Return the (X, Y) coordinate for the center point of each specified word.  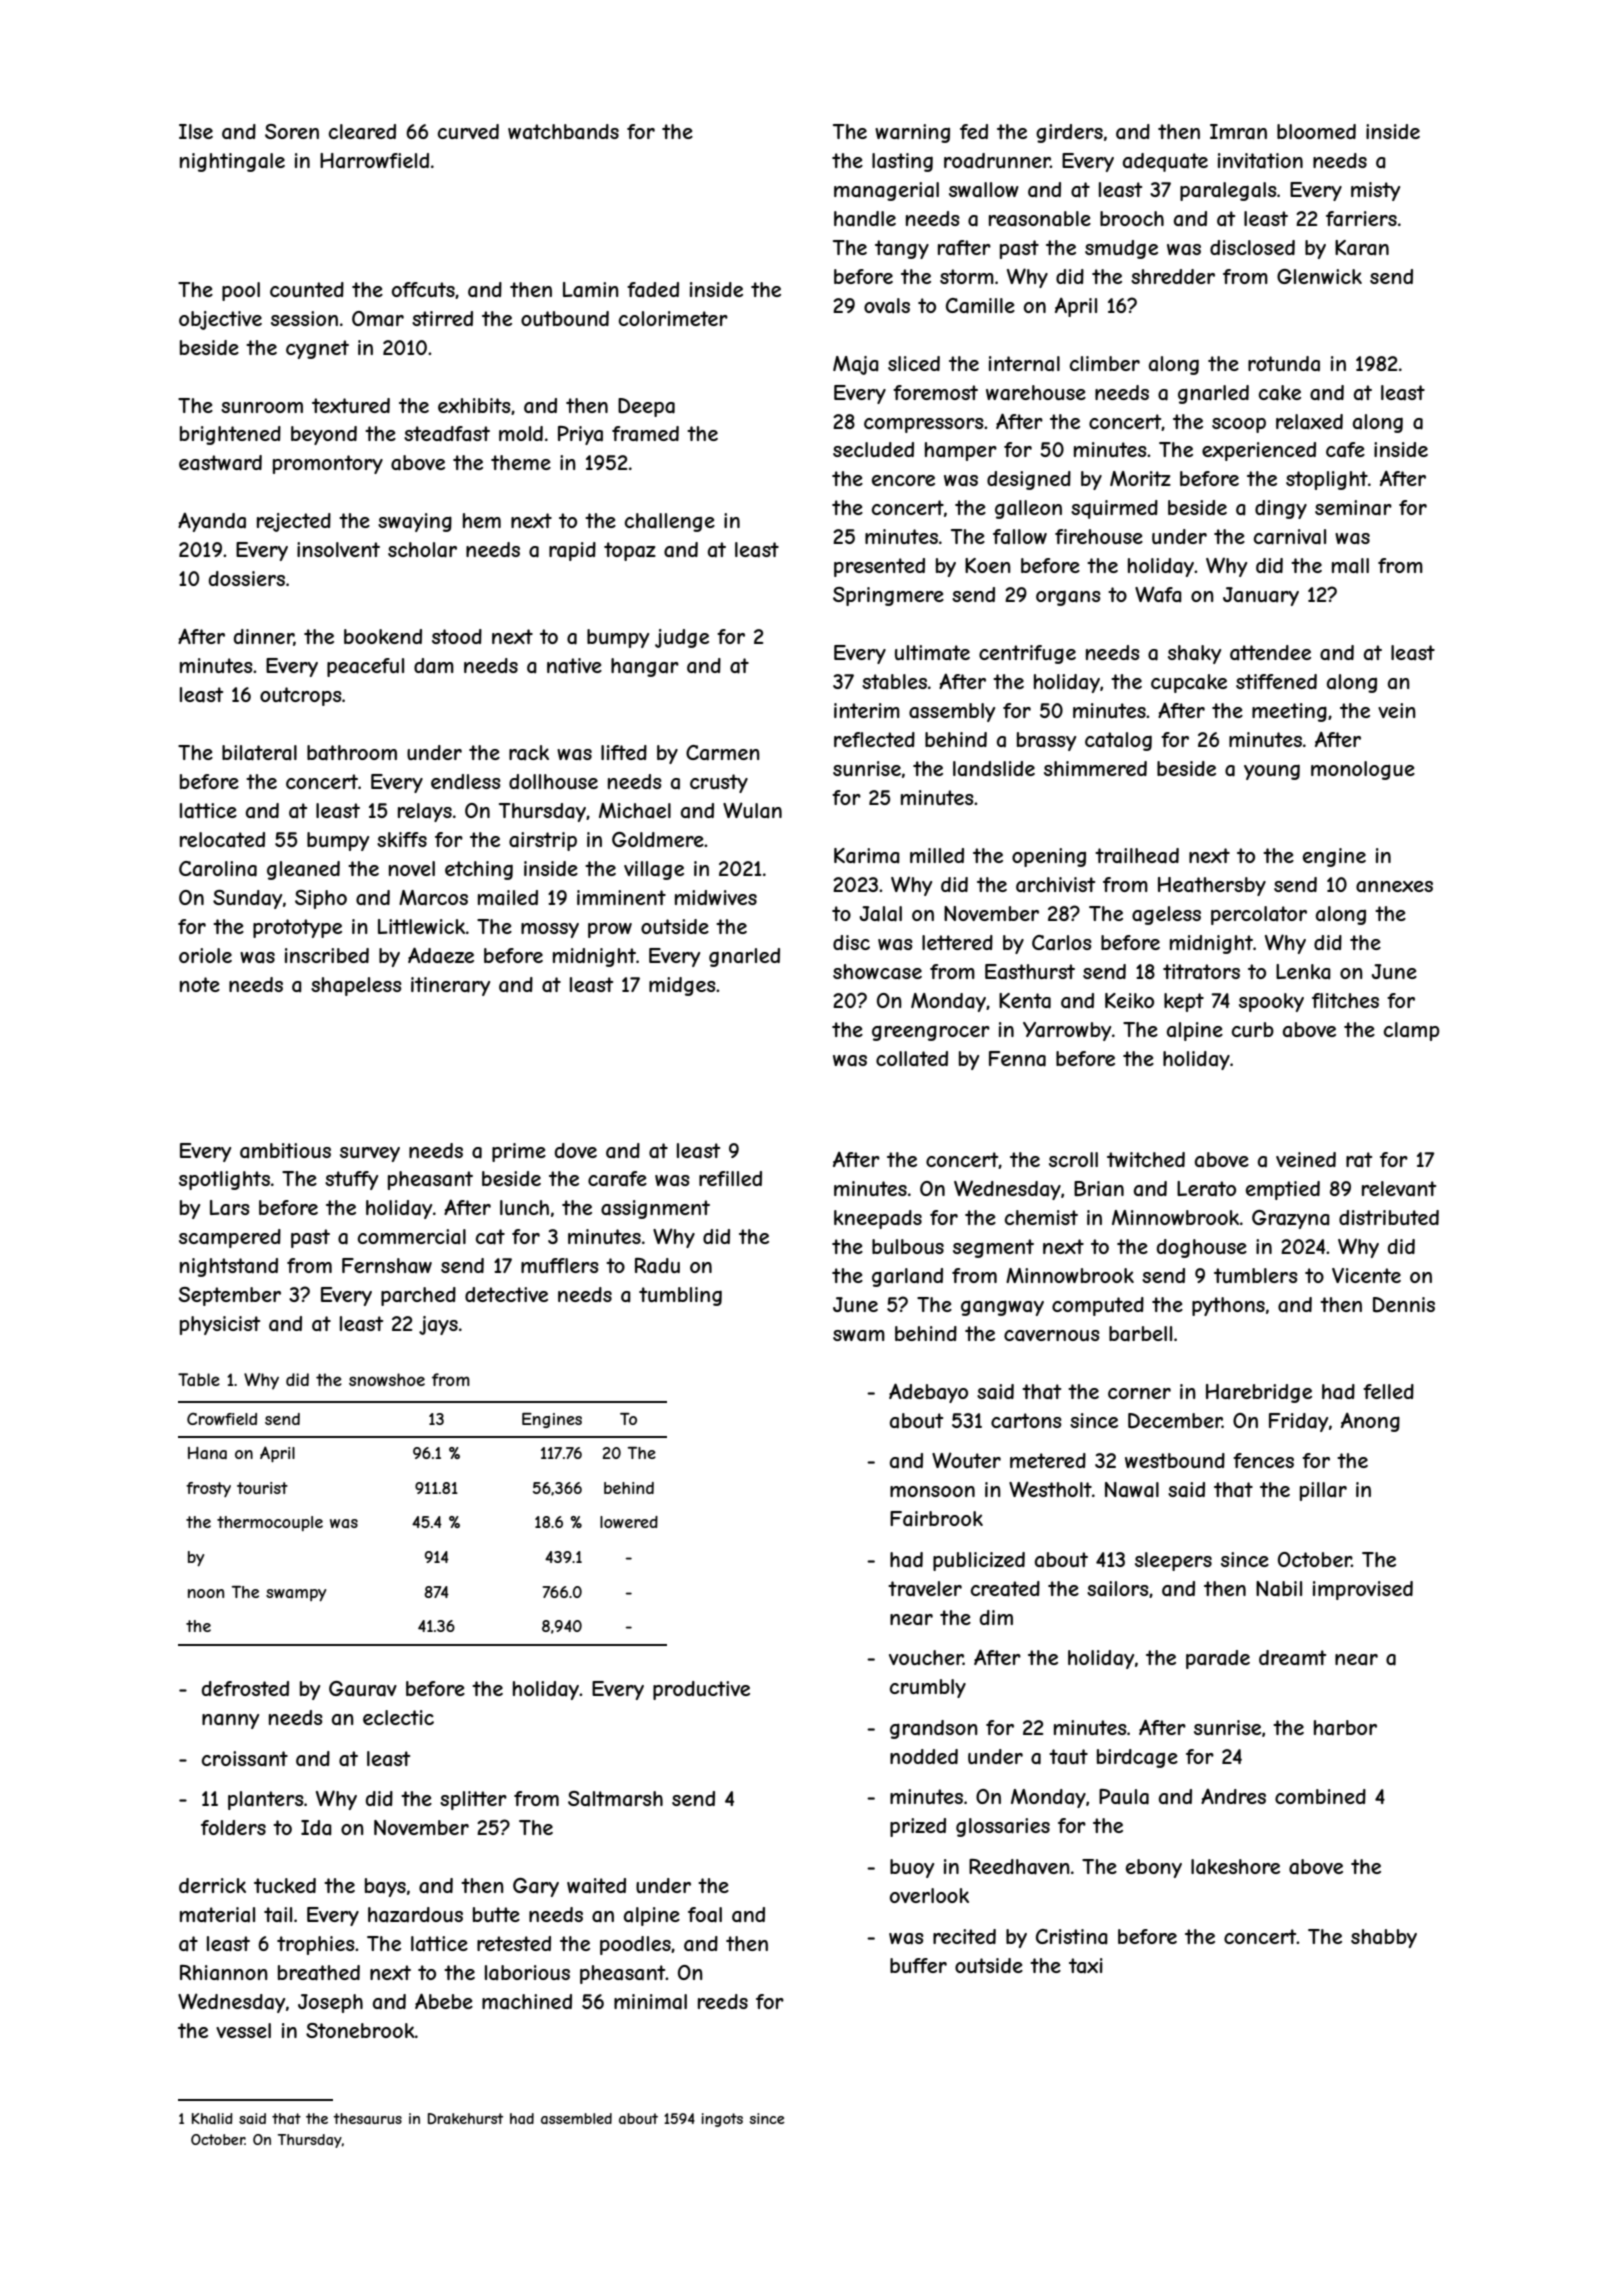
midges (682, 986)
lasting (902, 162)
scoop (1239, 425)
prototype (297, 928)
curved (468, 131)
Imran (1238, 132)
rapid (572, 551)
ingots (722, 2120)
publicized (979, 1561)
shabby (1384, 1938)
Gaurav (363, 1689)
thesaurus (367, 2118)
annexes (1394, 887)
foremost (935, 392)
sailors (1118, 1589)
